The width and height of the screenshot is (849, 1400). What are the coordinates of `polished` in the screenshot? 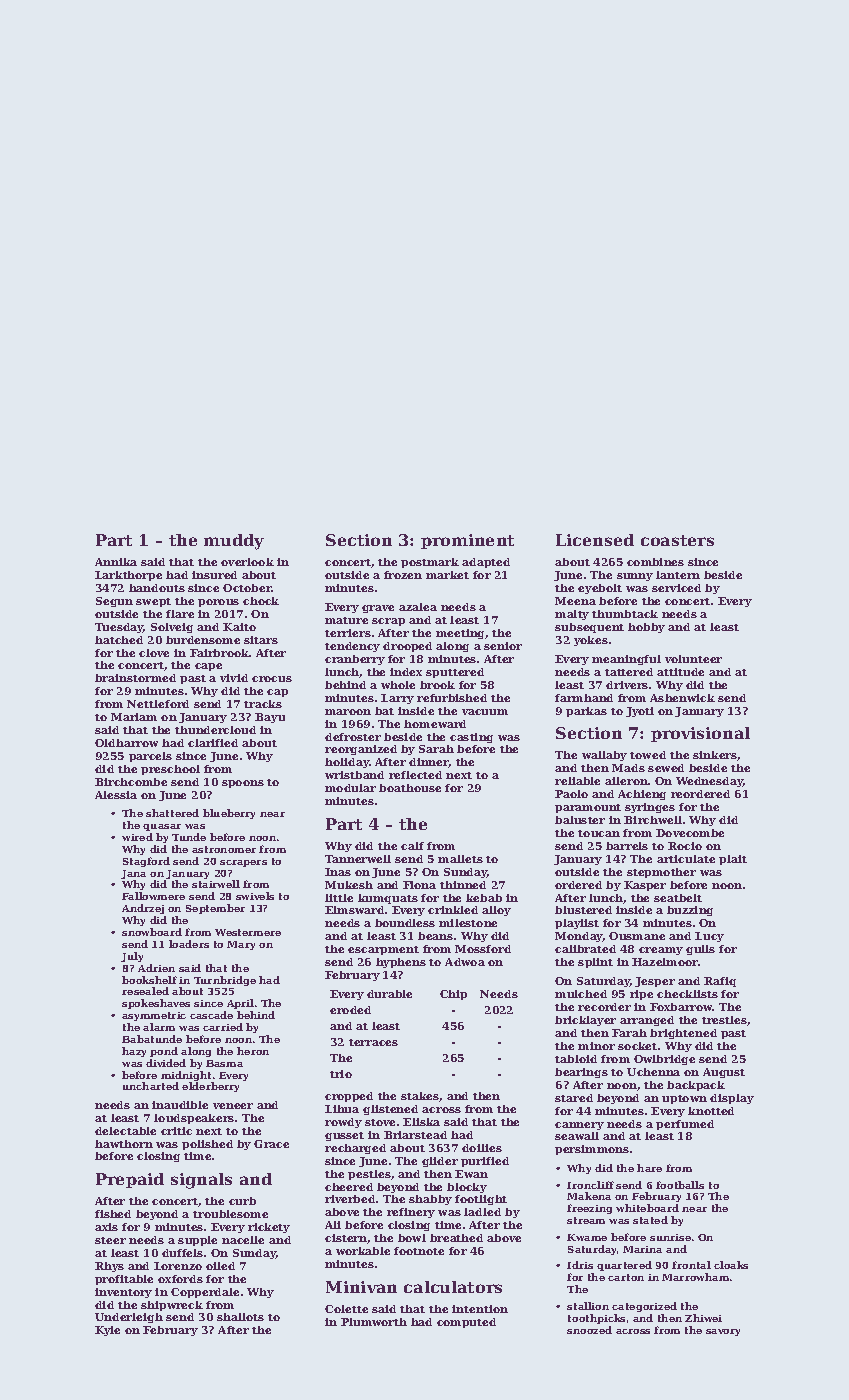 It's located at (207, 1145).
